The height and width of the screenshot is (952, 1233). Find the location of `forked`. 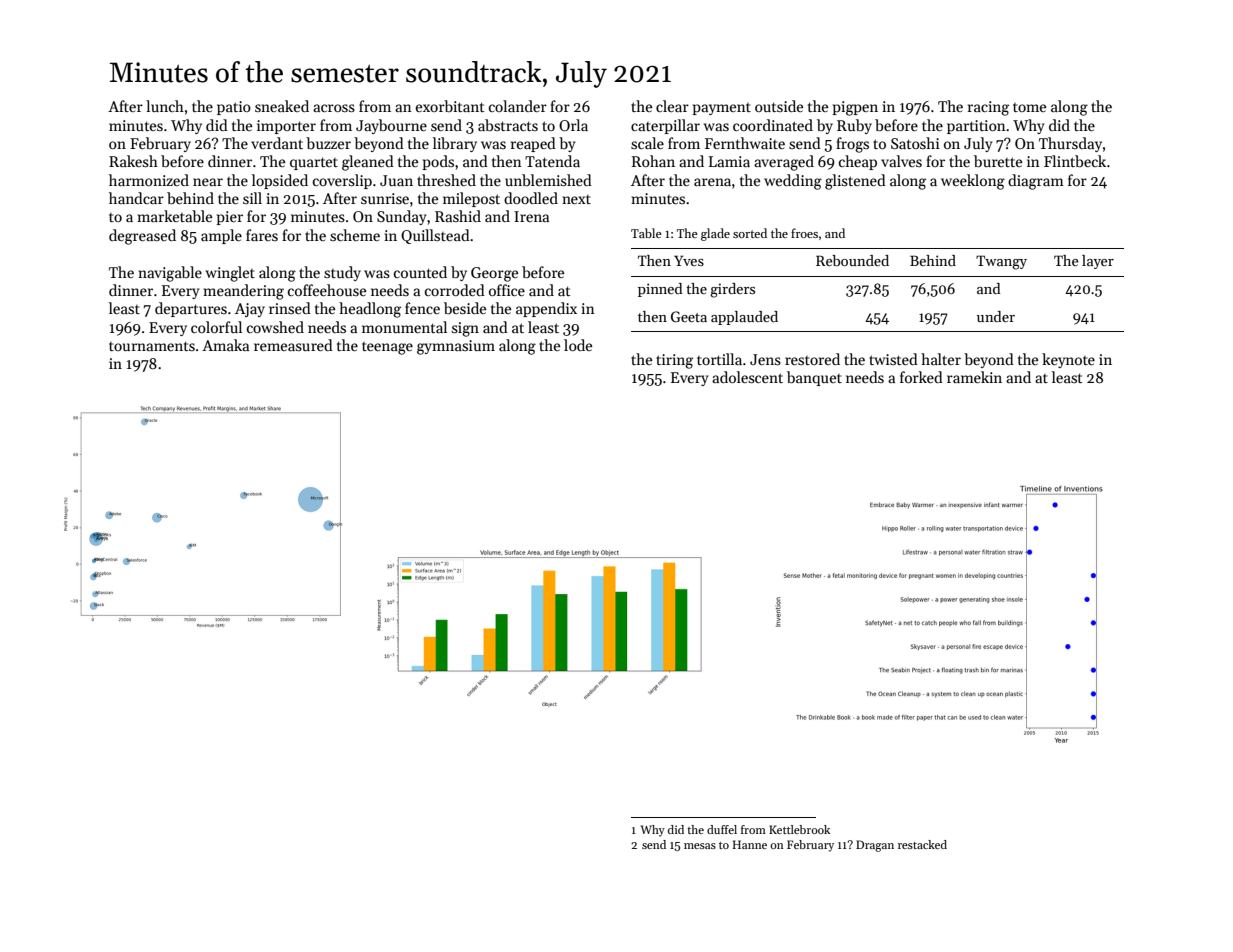

forked is located at coordinates (921, 377).
